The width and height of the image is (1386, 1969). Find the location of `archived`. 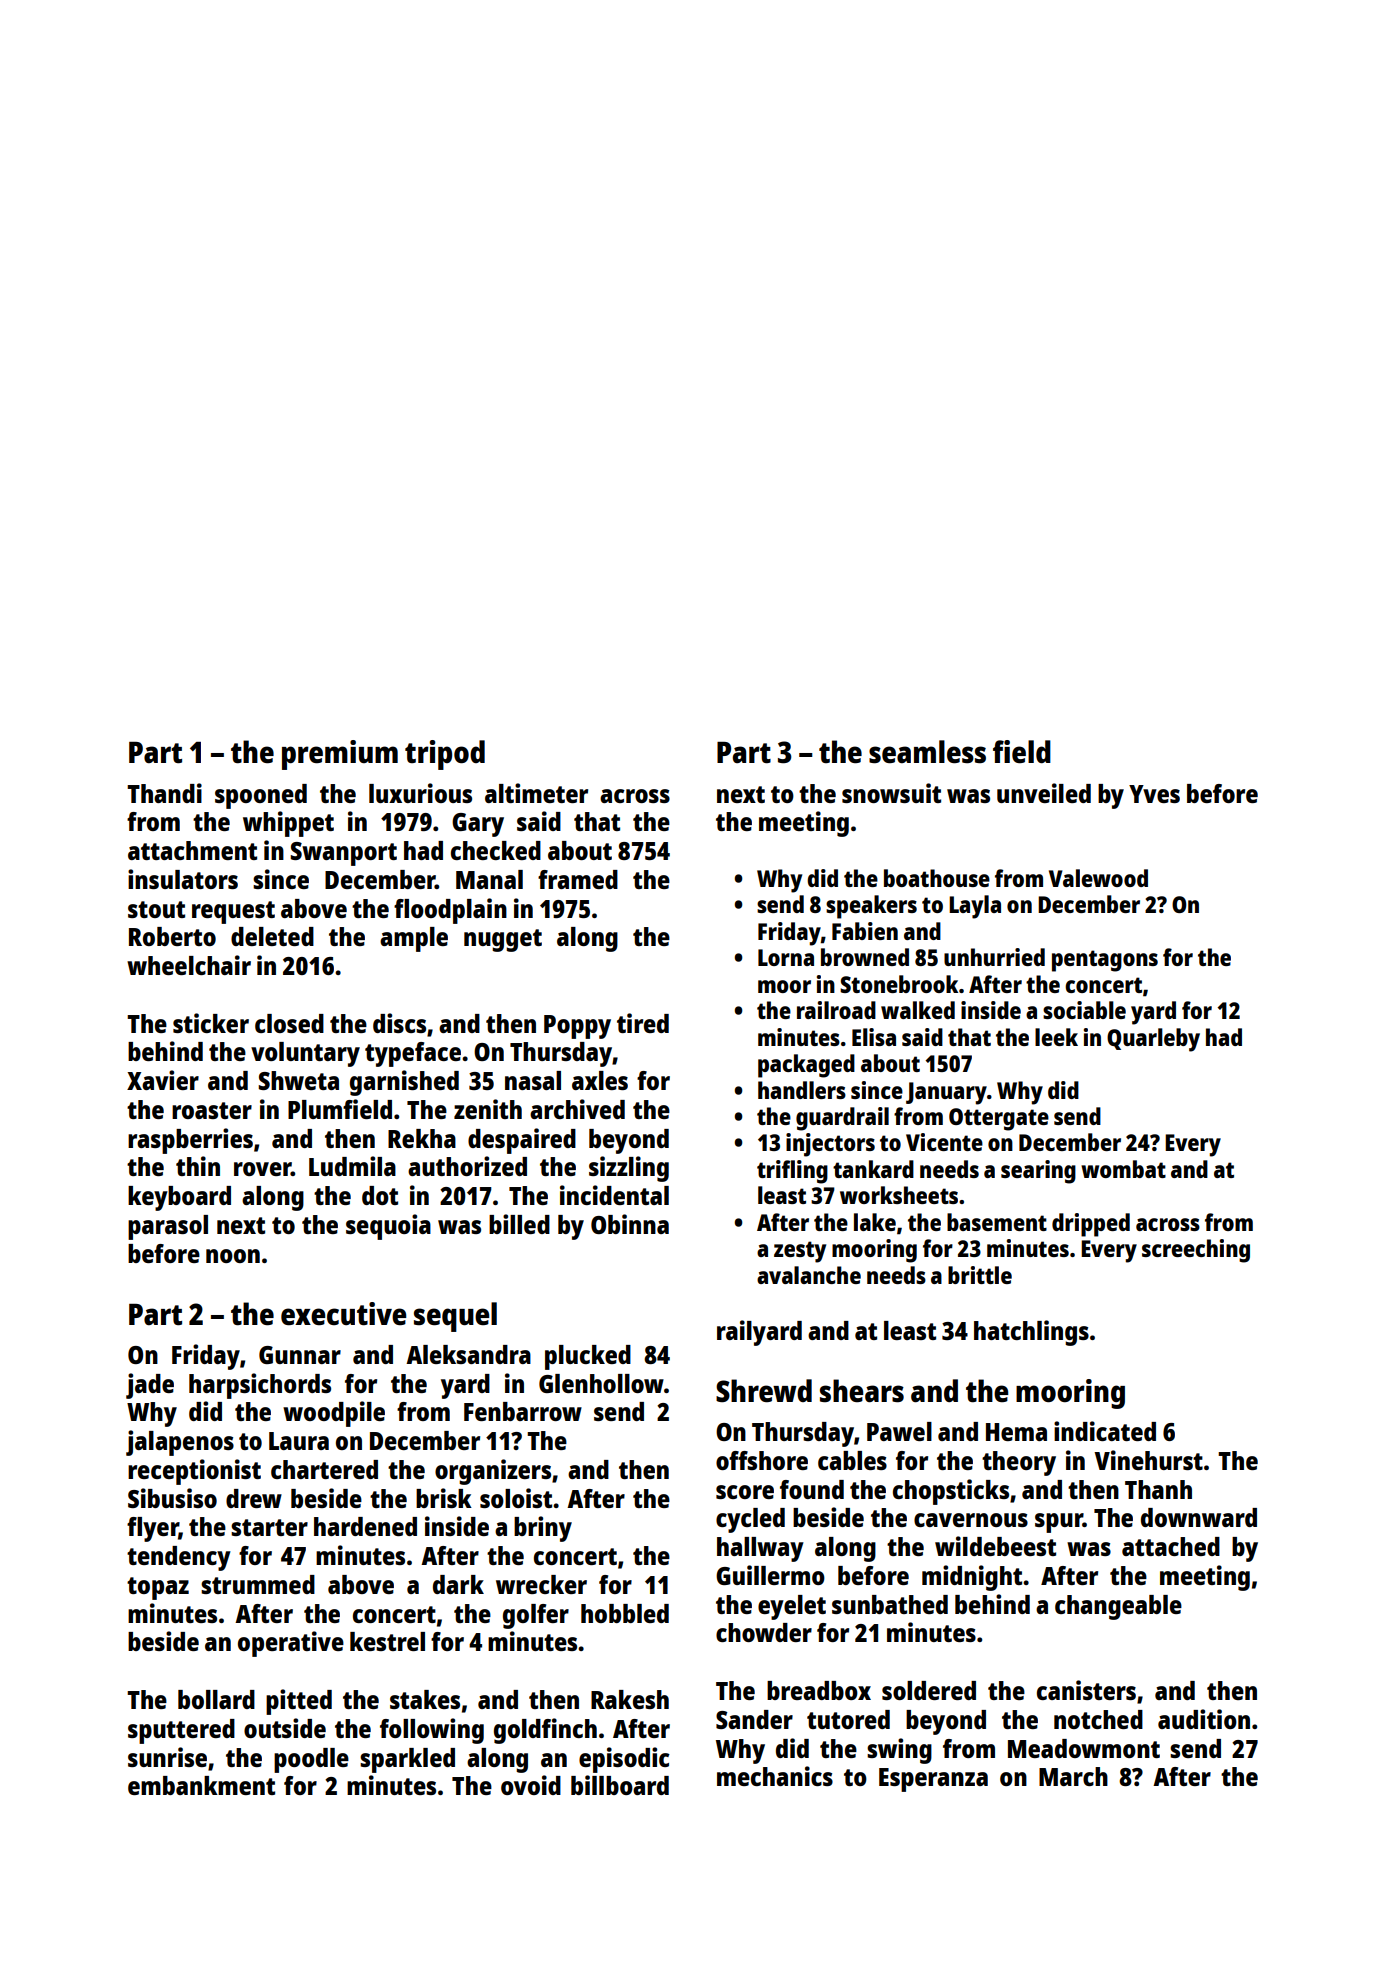

archived is located at coordinates (577, 1109).
